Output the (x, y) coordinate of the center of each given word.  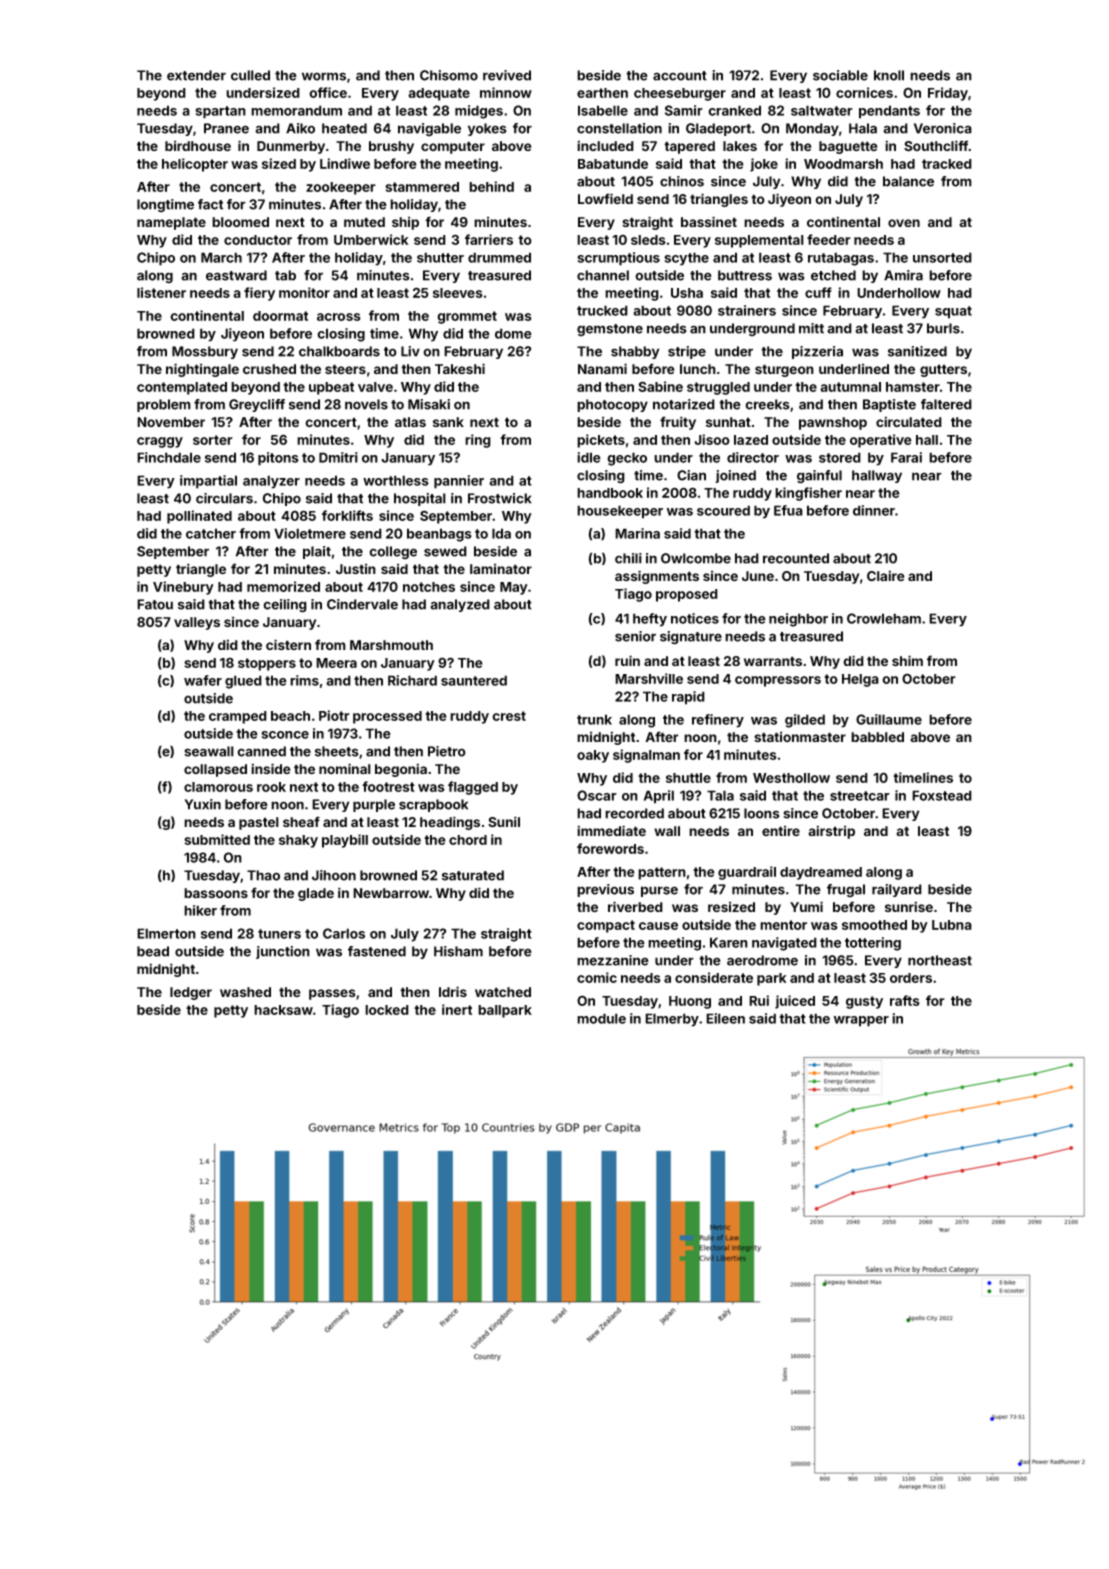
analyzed (460, 605)
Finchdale (169, 457)
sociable (840, 75)
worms (324, 76)
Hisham (458, 951)
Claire (886, 575)
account (680, 76)
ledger (191, 993)
